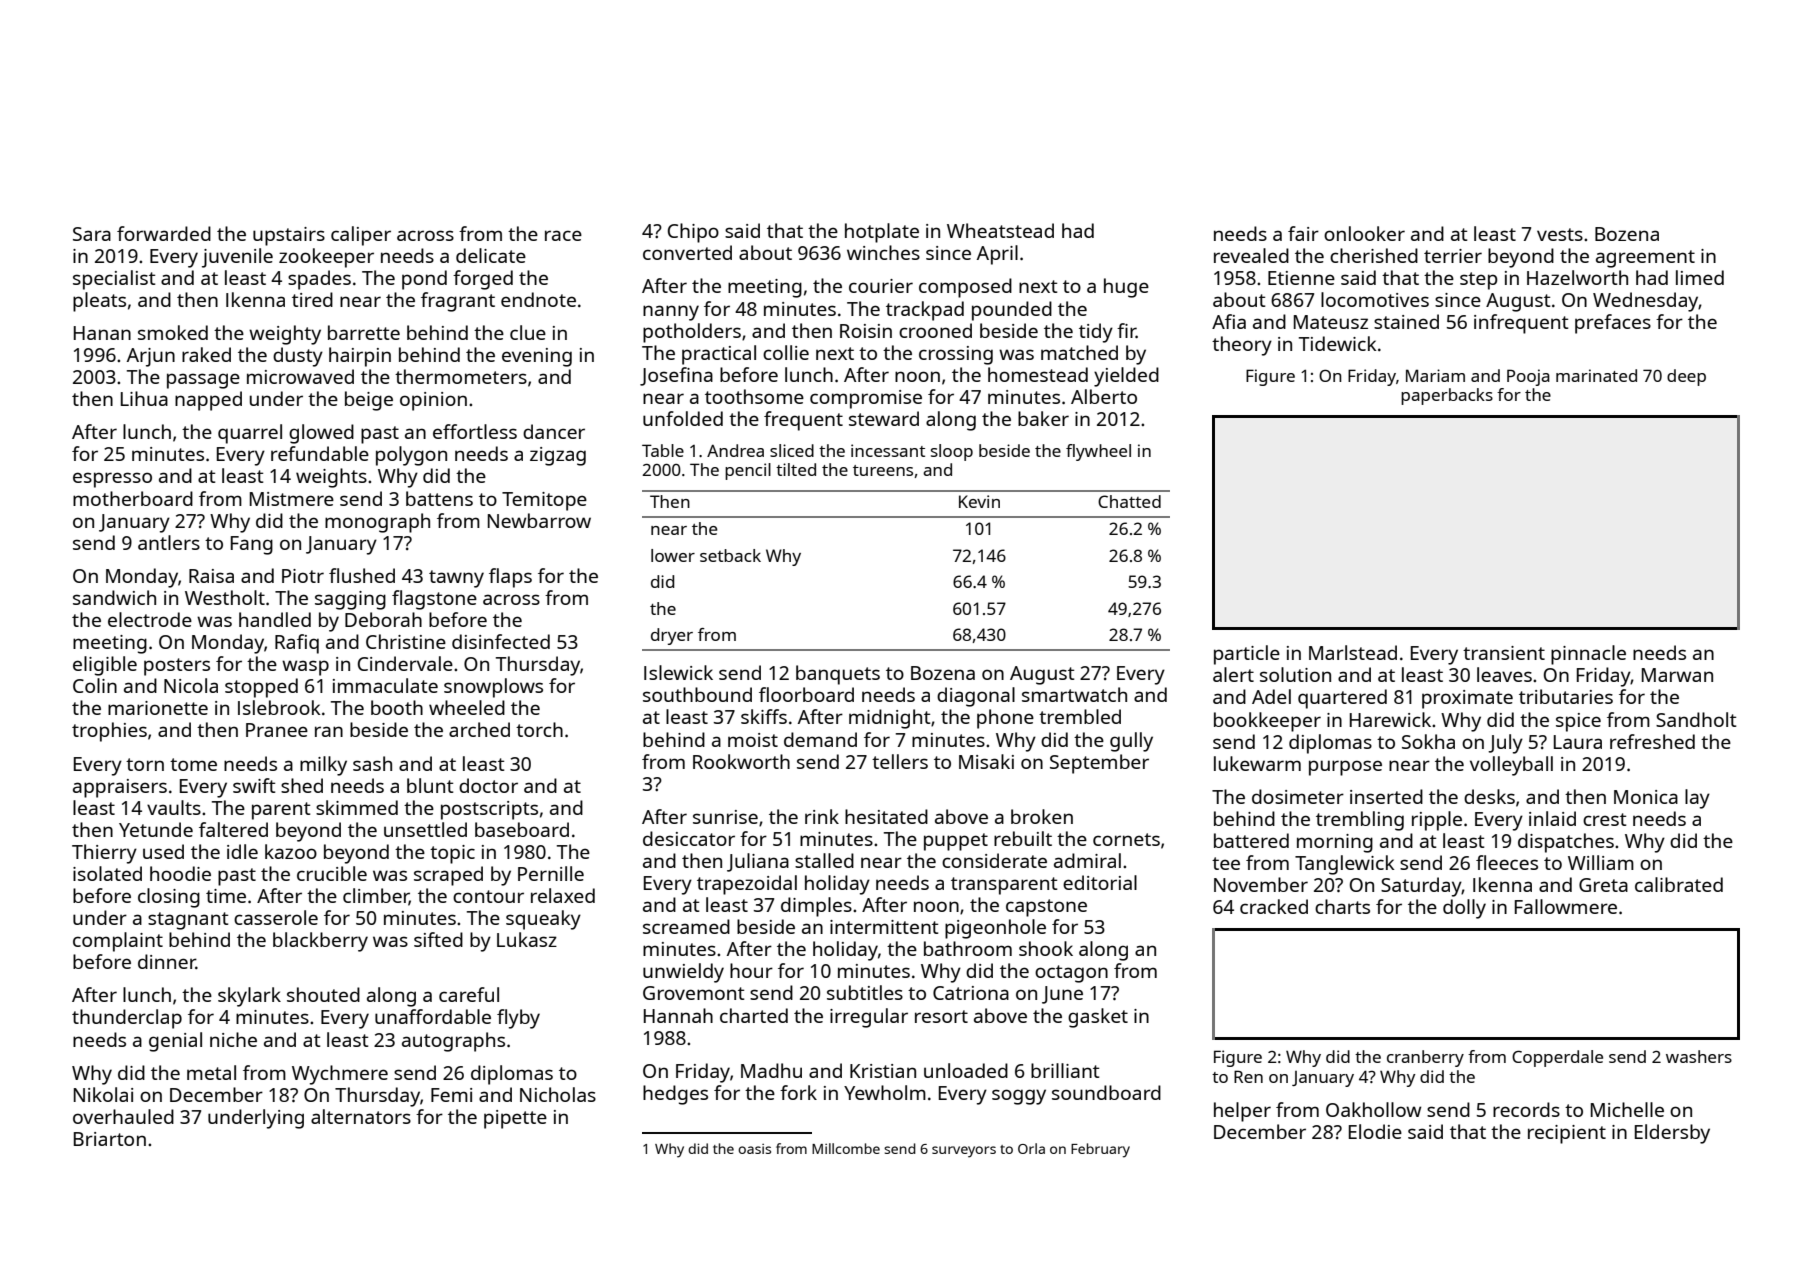  Describe the element at coordinates (112, 480) in the screenshot. I see `espresso` at that location.
